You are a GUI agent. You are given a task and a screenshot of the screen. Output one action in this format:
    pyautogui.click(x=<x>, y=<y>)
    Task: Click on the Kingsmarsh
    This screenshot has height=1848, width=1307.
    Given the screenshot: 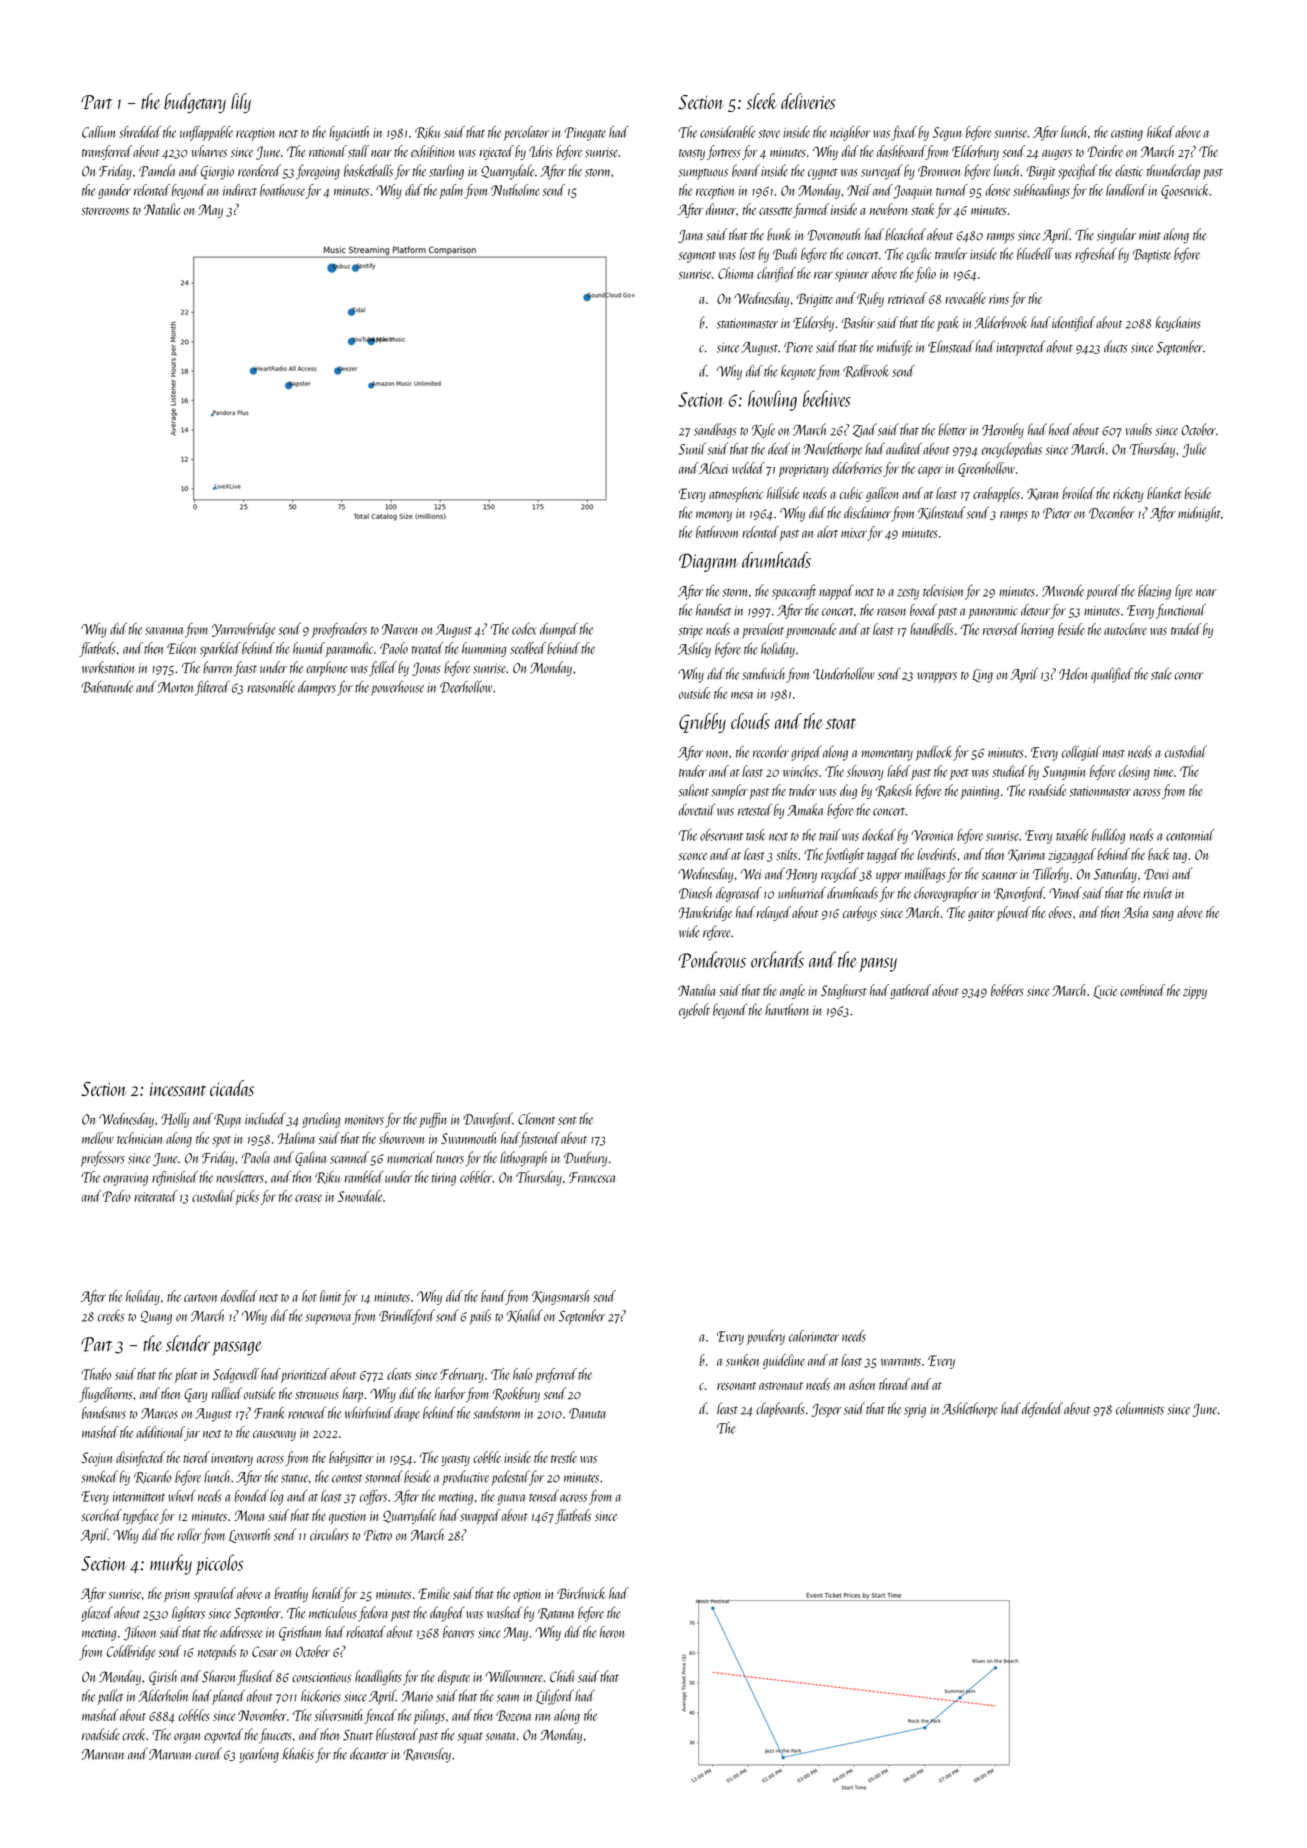 What is the action you would take?
    pyautogui.click(x=560, y=1297)
